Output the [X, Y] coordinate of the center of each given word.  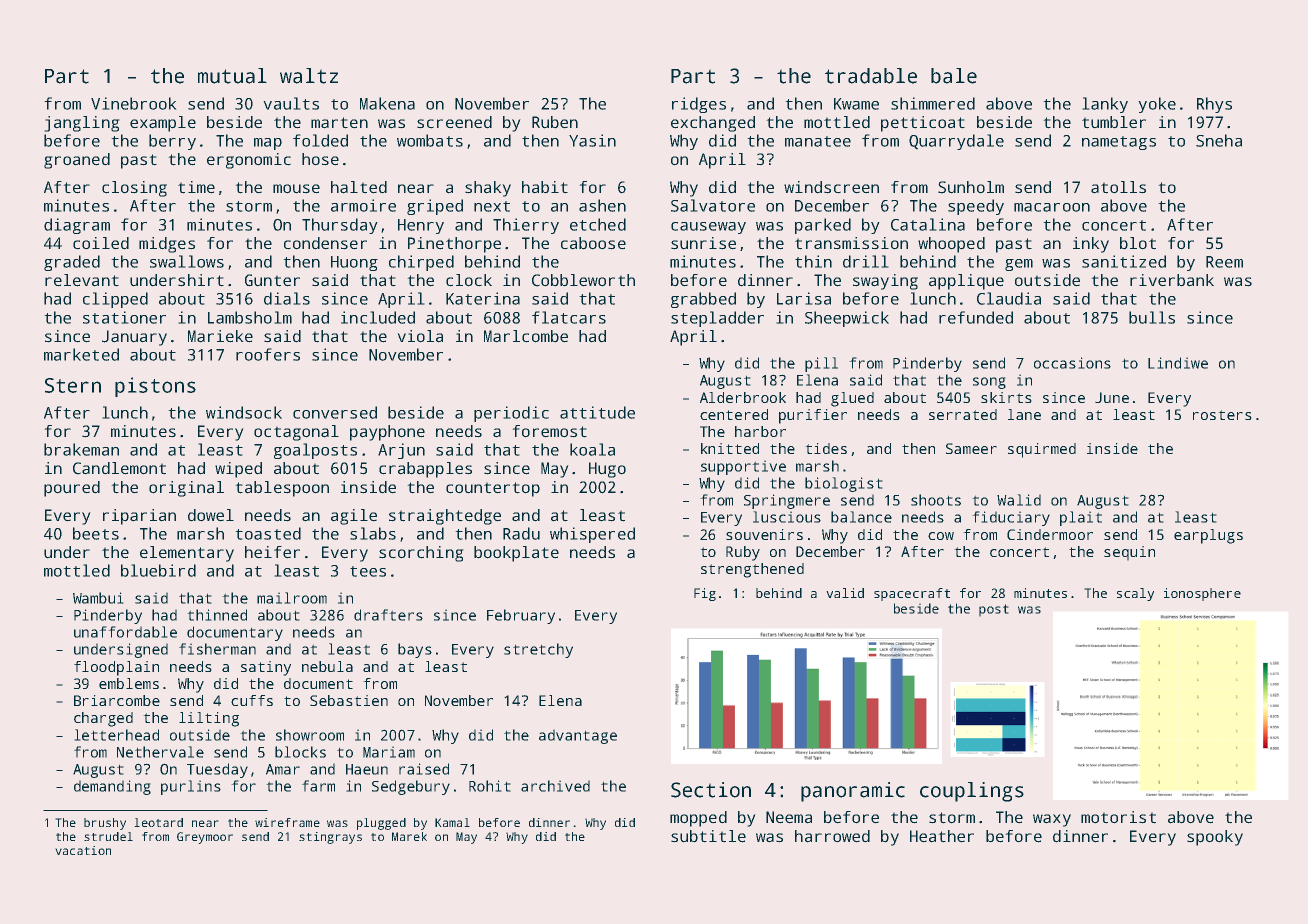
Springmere [787, 501]
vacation [83, 850]
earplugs [1208, 536]
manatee [818, 141]
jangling [82, 124]
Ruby [743, 553]
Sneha [1219, 140]
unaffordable [125, 632]
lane [1024, 414]
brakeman [81, 449]
